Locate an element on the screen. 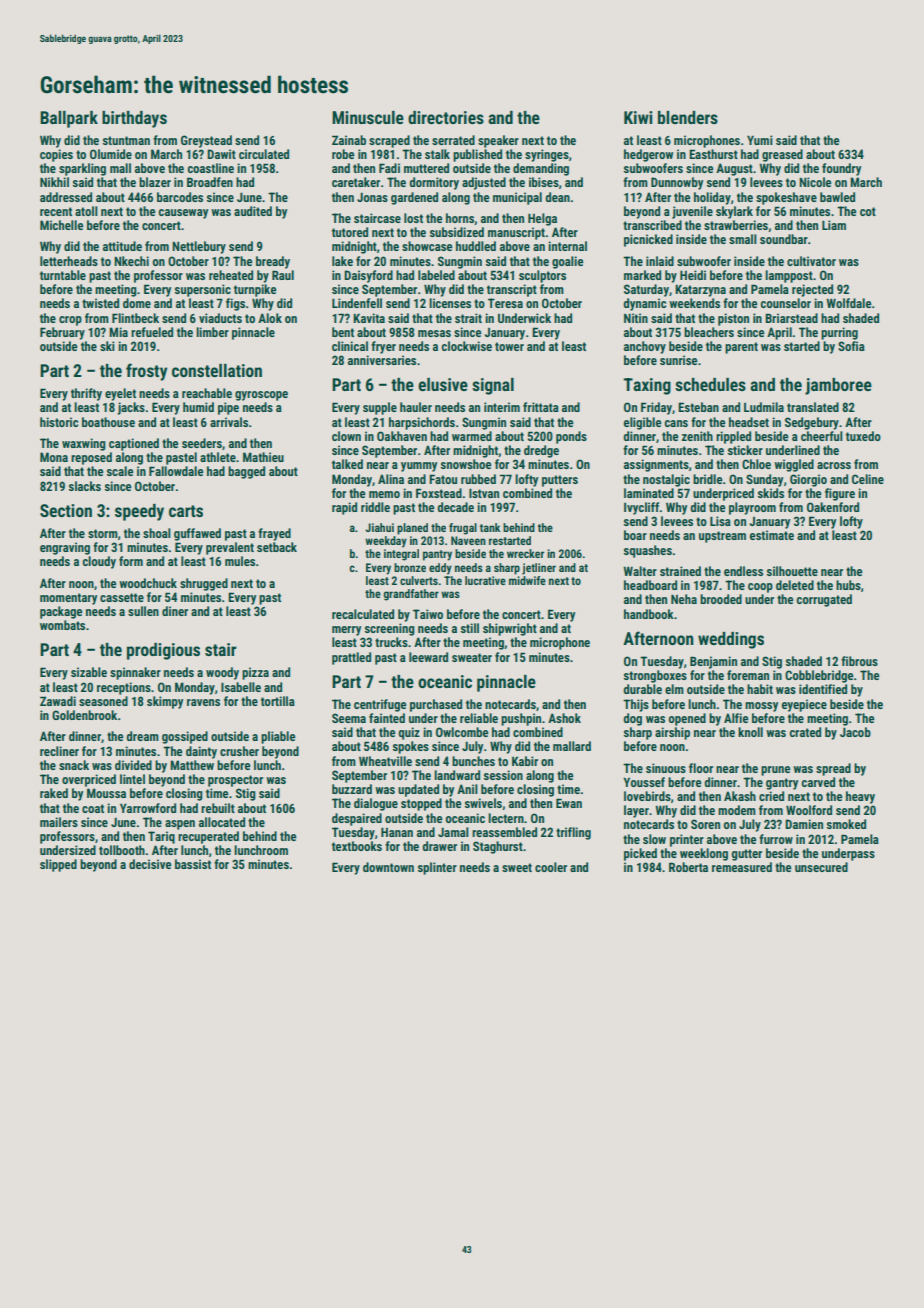 This screenshot has width=924, height=1308. bready is located at coordinates (273, 262).
